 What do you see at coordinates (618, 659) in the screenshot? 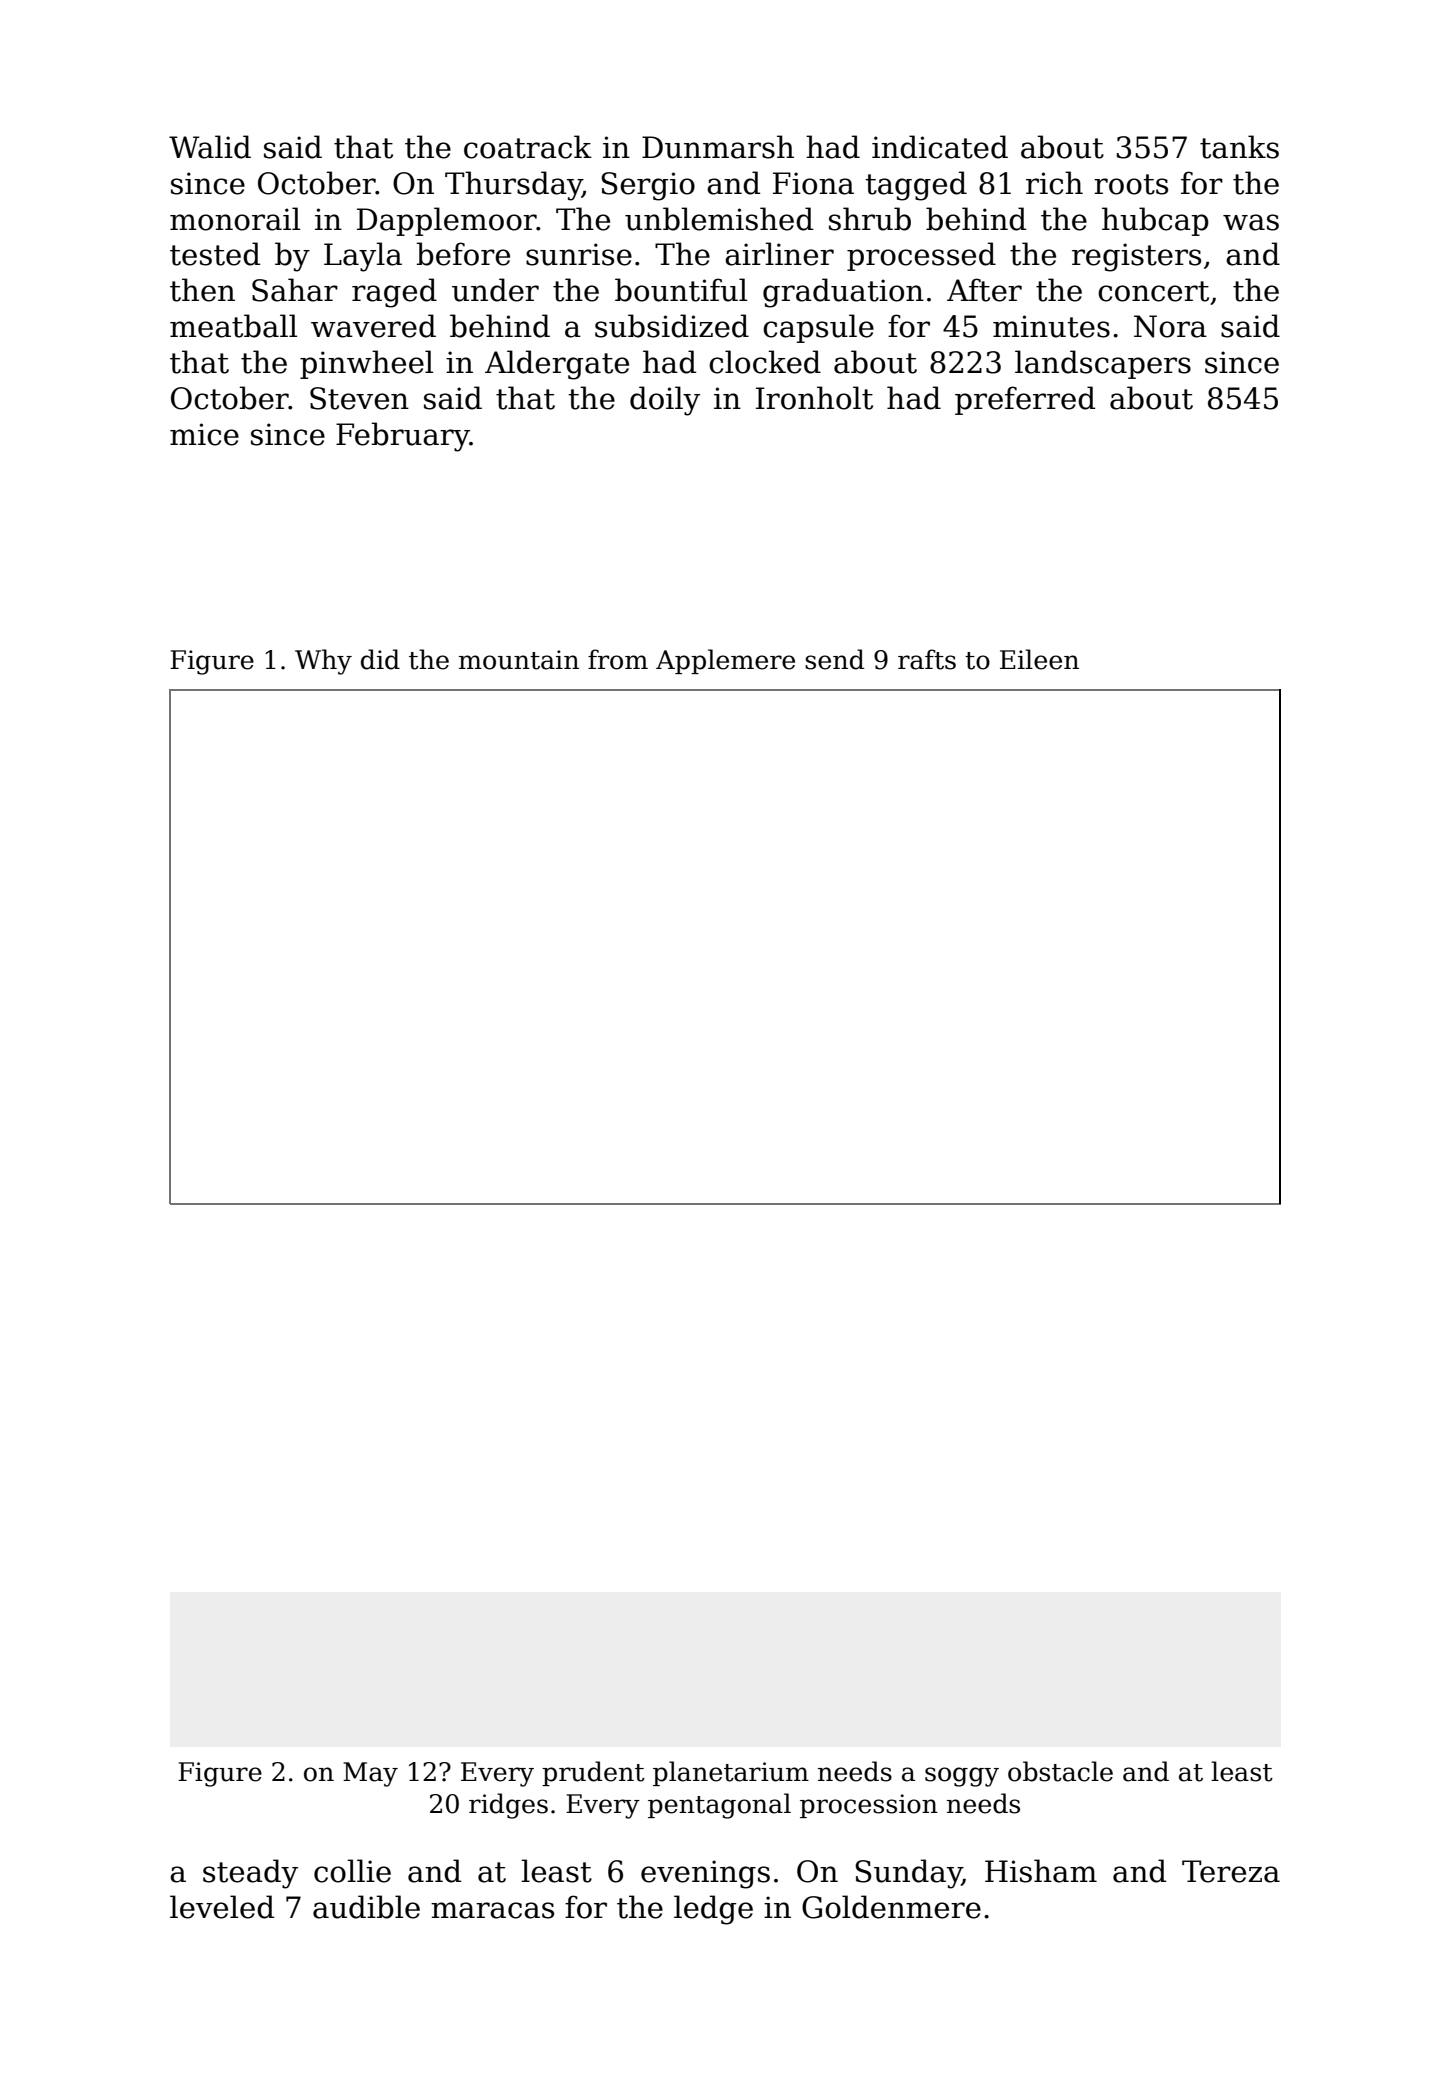
I see `from` at bounding box center [618, 659].
